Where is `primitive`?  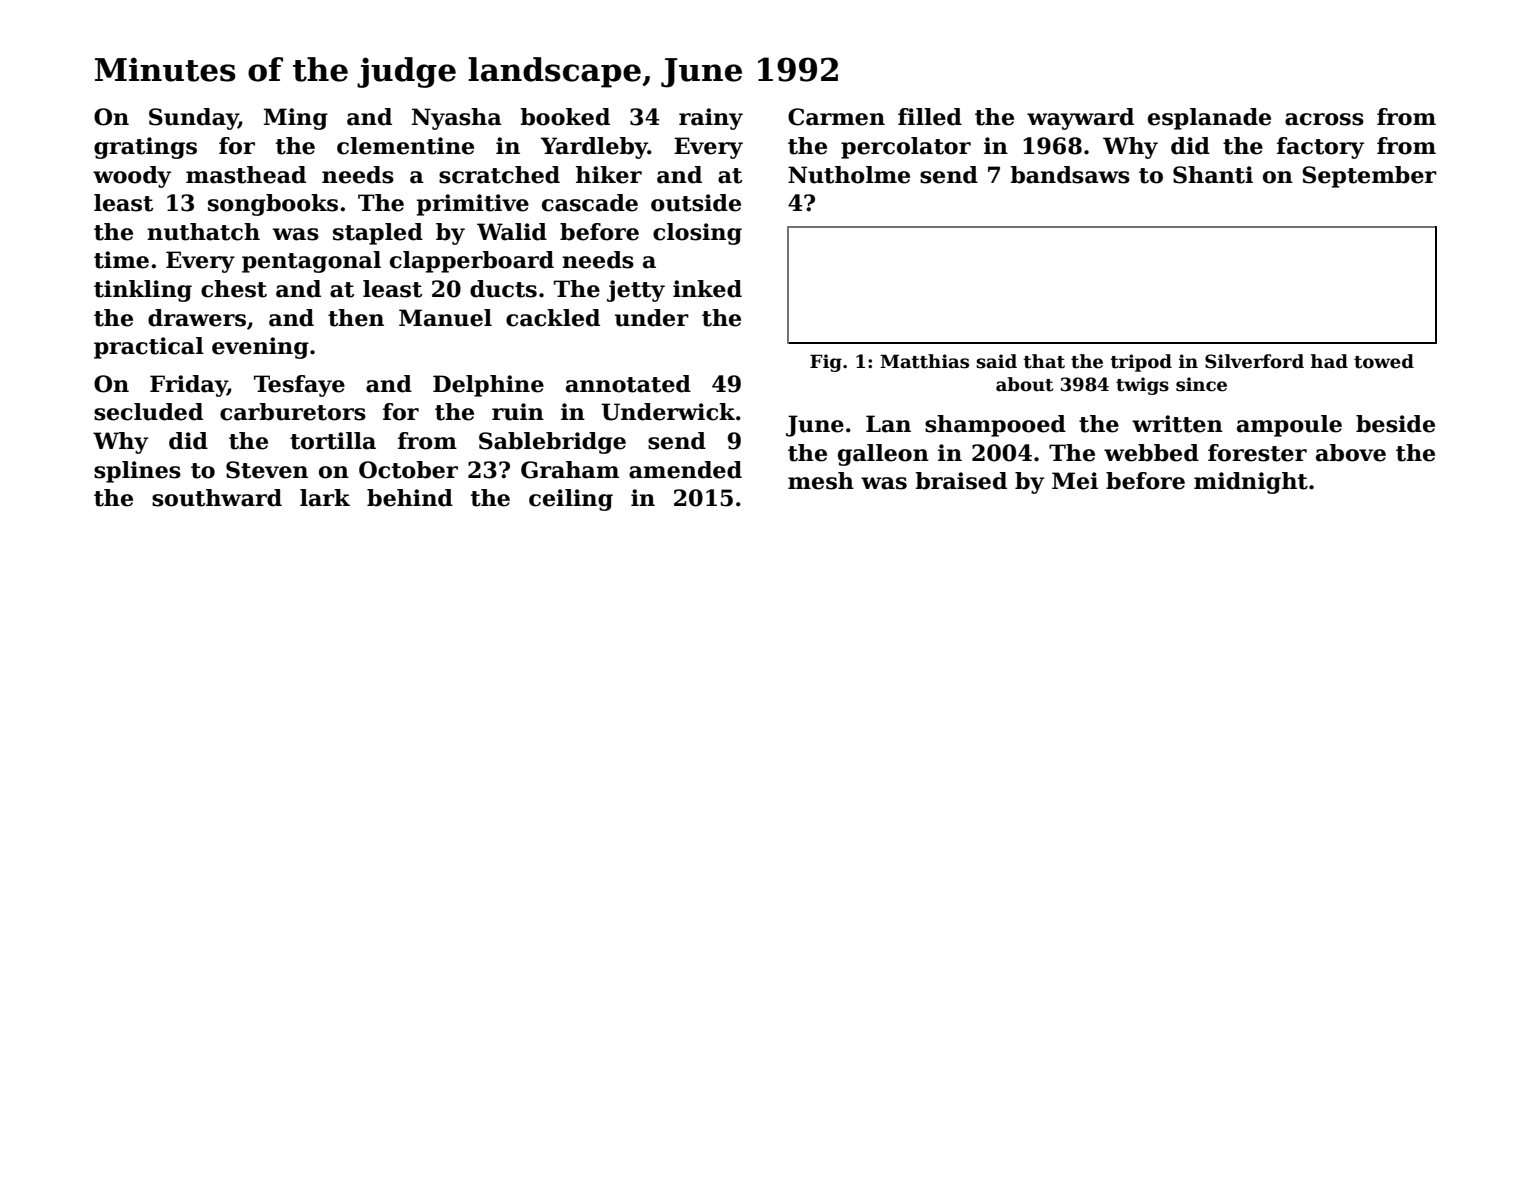
primitive is located at coordinates (473, 205).
